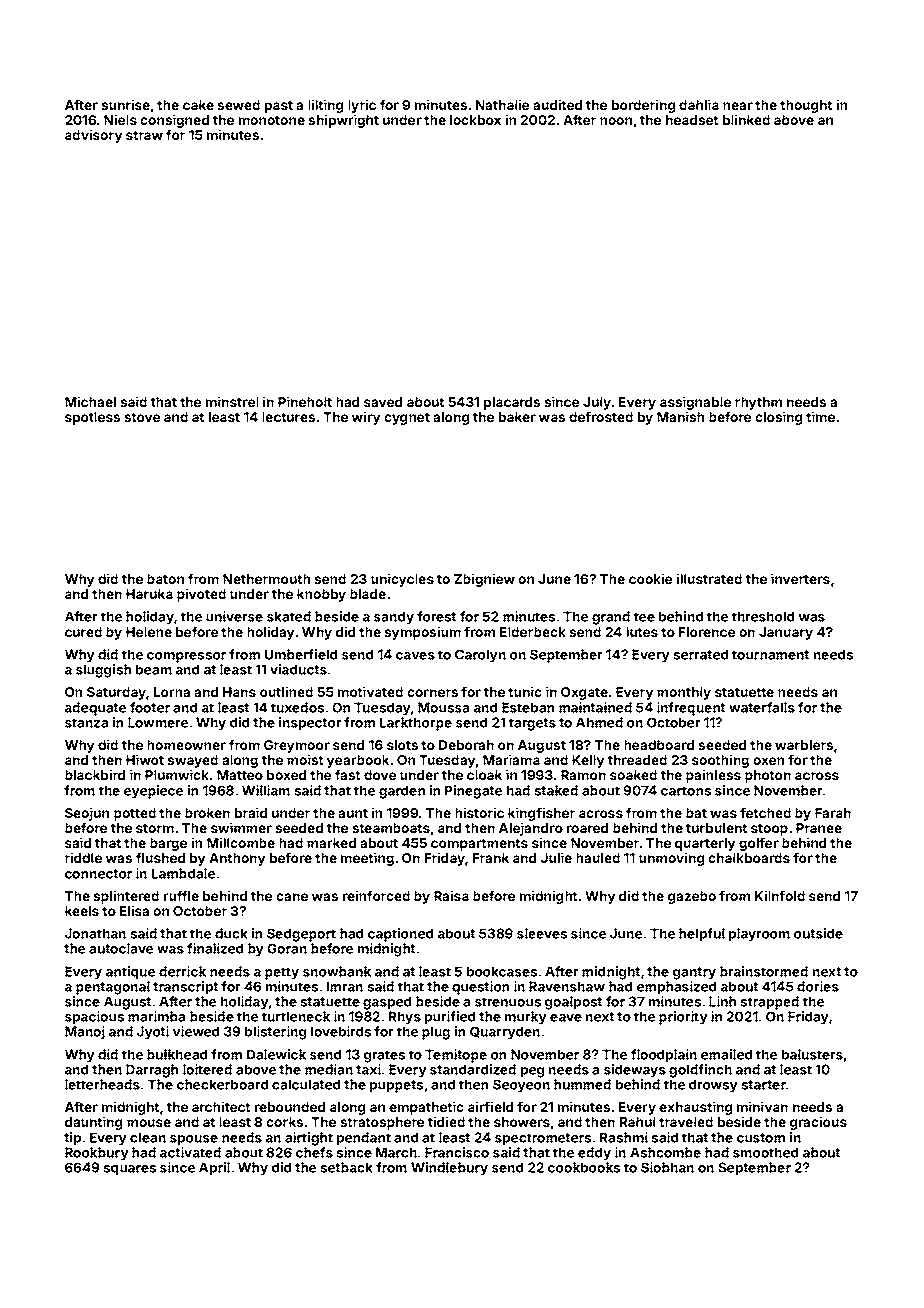 The height and width of the screenshot is (1308, 924). I want to click on time, so click(820, 416).
